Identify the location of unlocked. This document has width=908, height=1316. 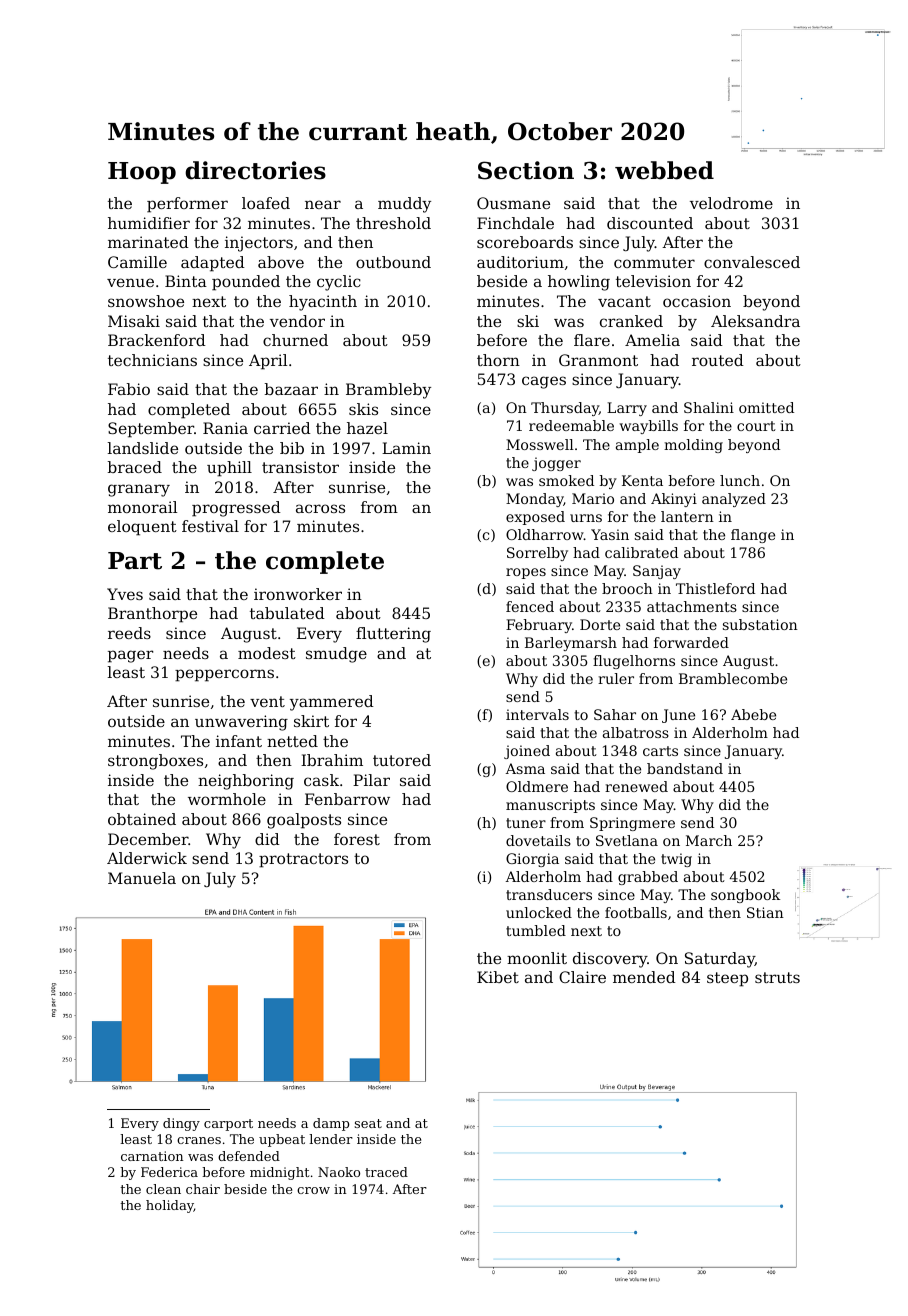
(539, 912).
